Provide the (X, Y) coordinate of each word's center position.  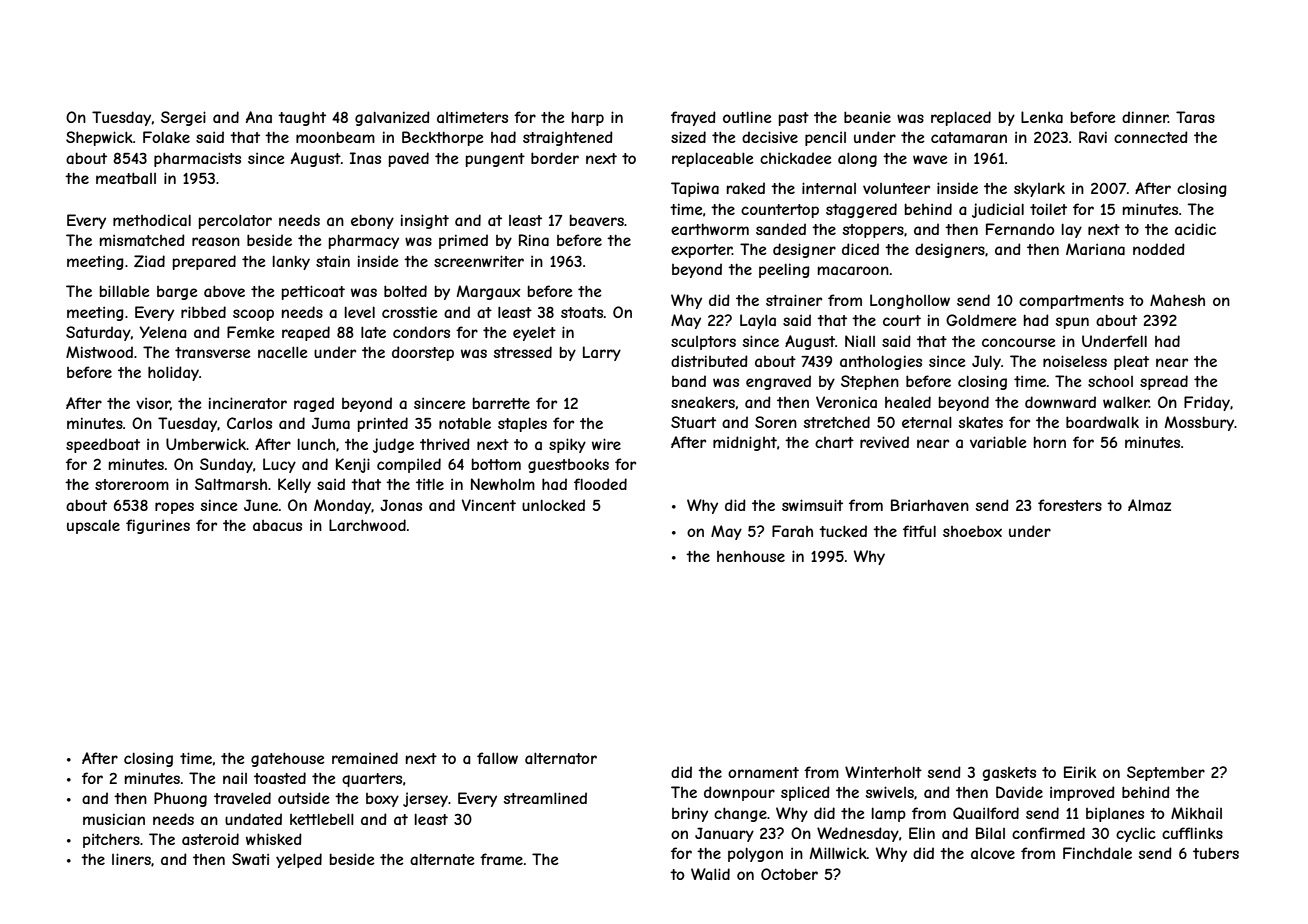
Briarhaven (930, 505)
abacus (277, 525)
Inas (365, 158)
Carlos (249, 423)
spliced (805, 793)
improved (1082, 793)
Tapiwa (695, 189)
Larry (602, 353)
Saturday (98, 333)
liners (131, 859)
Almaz (1149, 505)
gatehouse (288, 759)
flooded (600, 484)
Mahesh (1177, 300)
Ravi (1093, 137)
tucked (843, 531)
